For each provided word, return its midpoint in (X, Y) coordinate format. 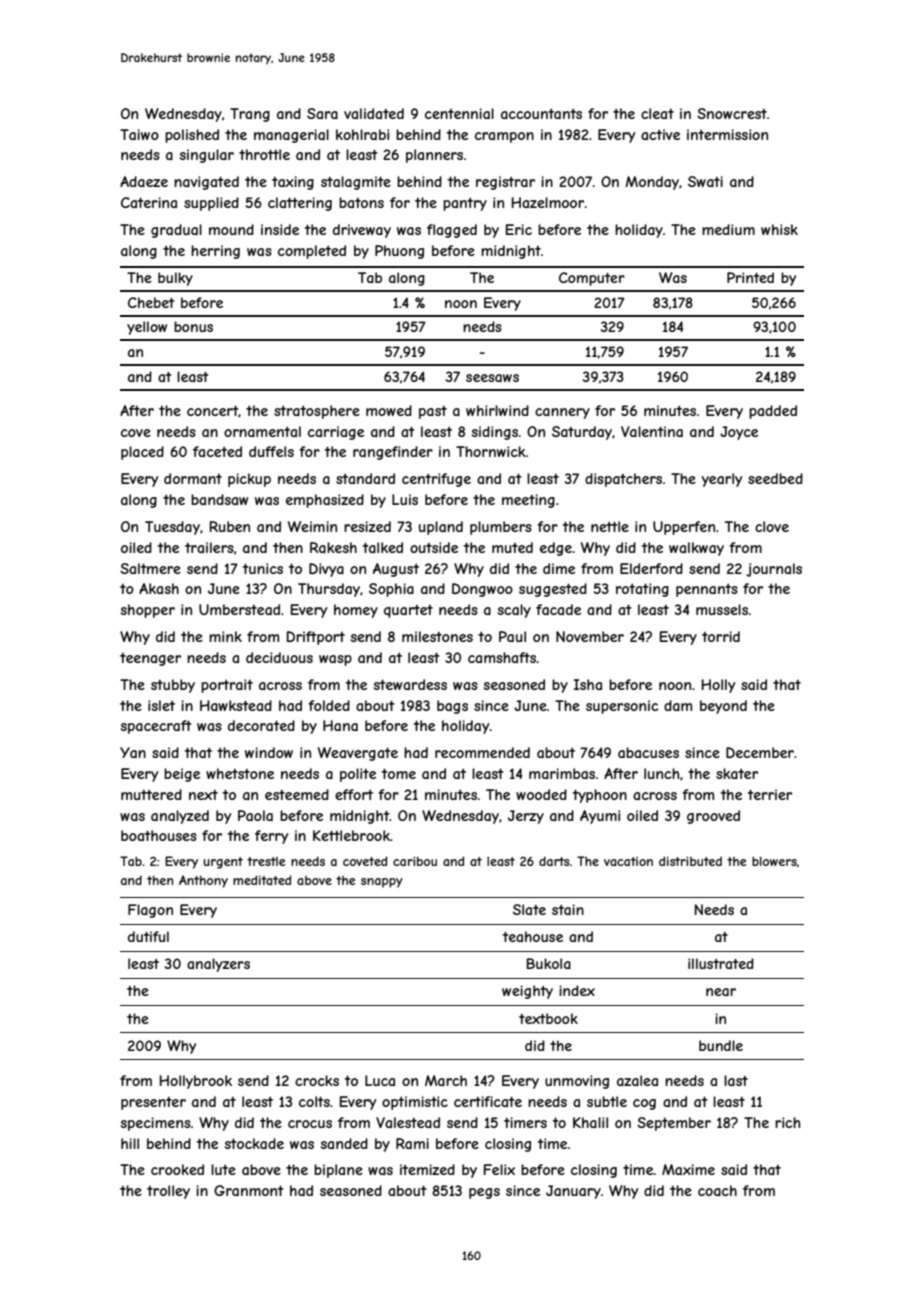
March (446, 1080)
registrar (505, 183)
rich (787, 1122)
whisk (779, 229)
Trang (250, 115)
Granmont (249, 1190)
